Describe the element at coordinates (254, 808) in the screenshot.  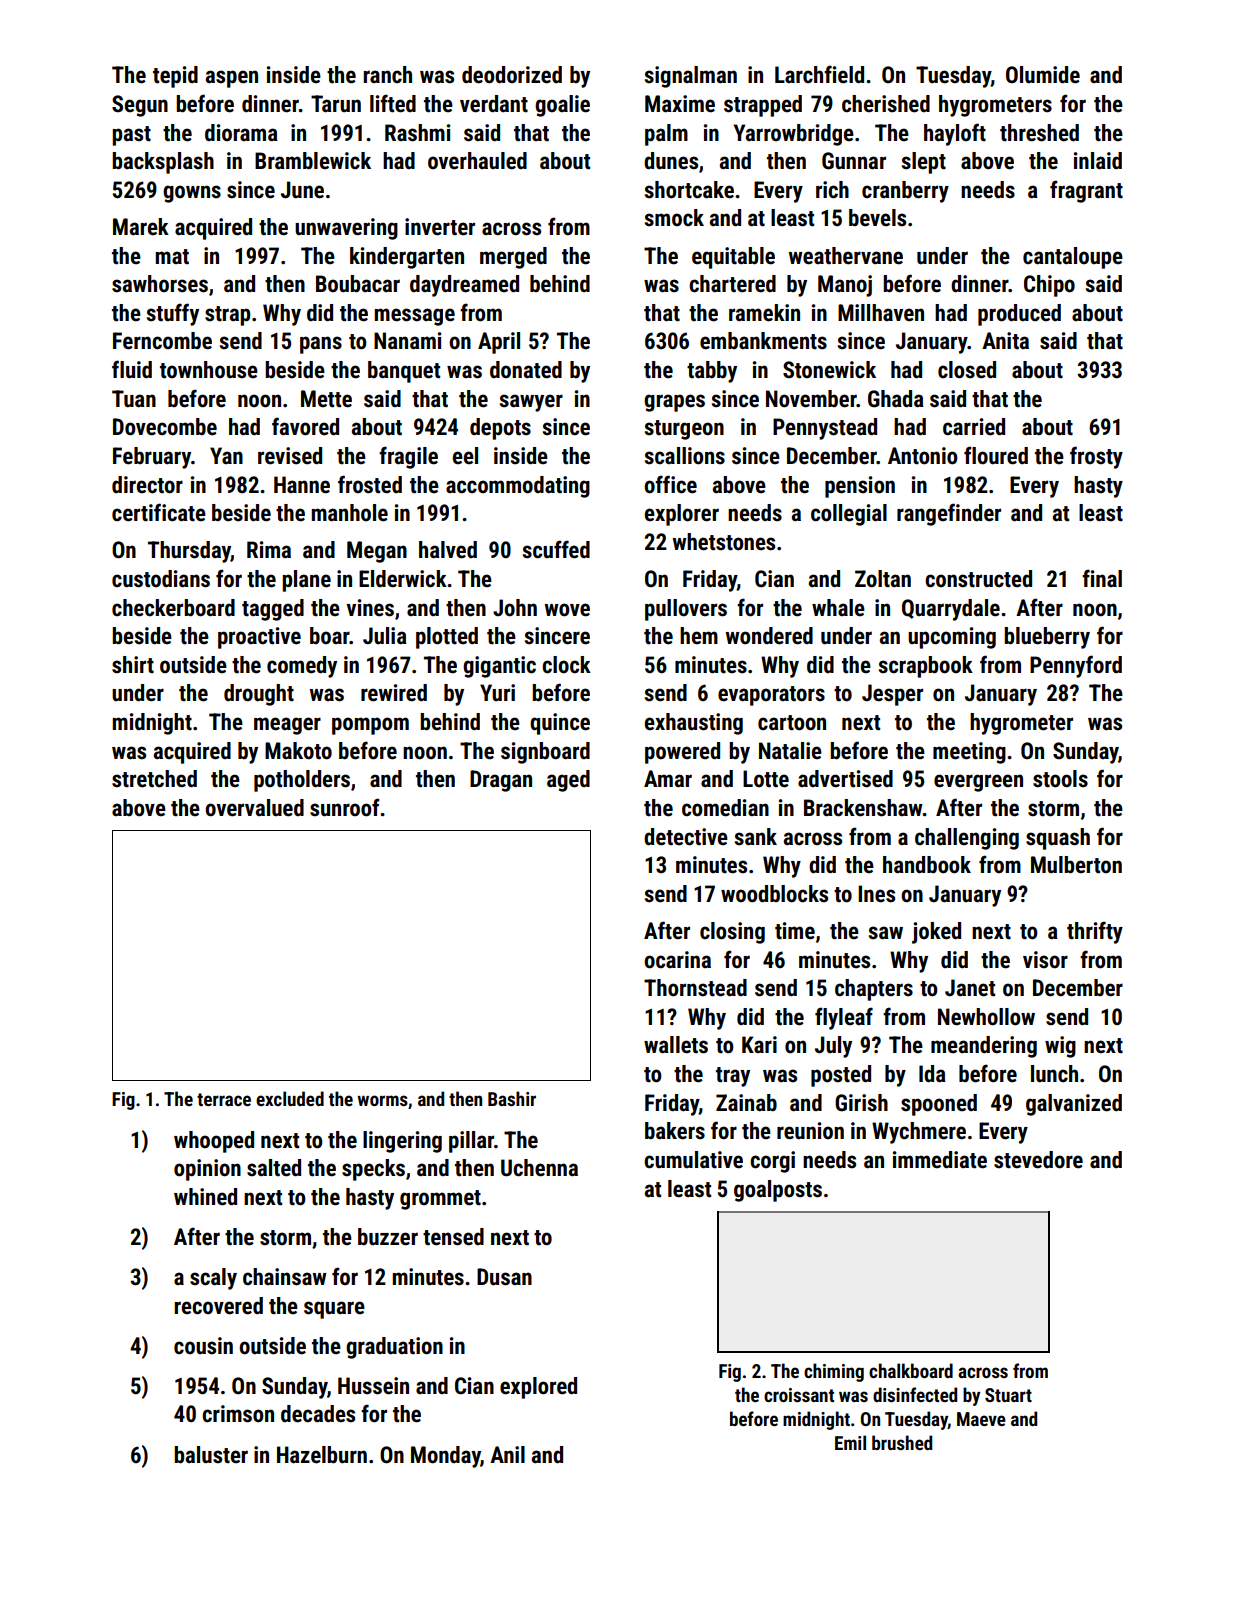
I see `overvalued` at that location.
